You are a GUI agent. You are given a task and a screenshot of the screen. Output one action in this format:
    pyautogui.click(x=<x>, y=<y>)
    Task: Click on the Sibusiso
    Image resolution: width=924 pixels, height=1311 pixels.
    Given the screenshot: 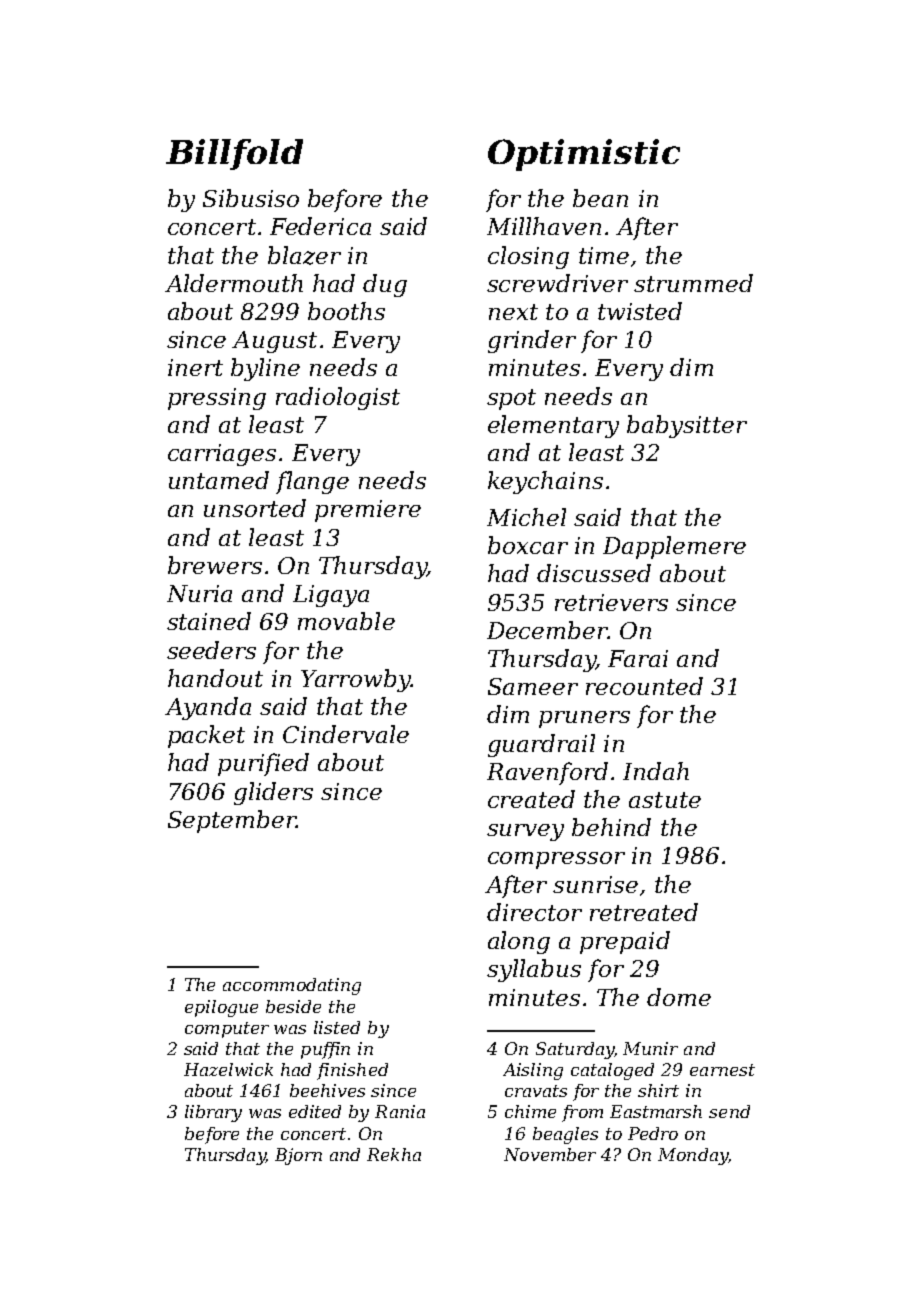 What is the action you would take?
    pyautogui.click(x=251, y=198)
